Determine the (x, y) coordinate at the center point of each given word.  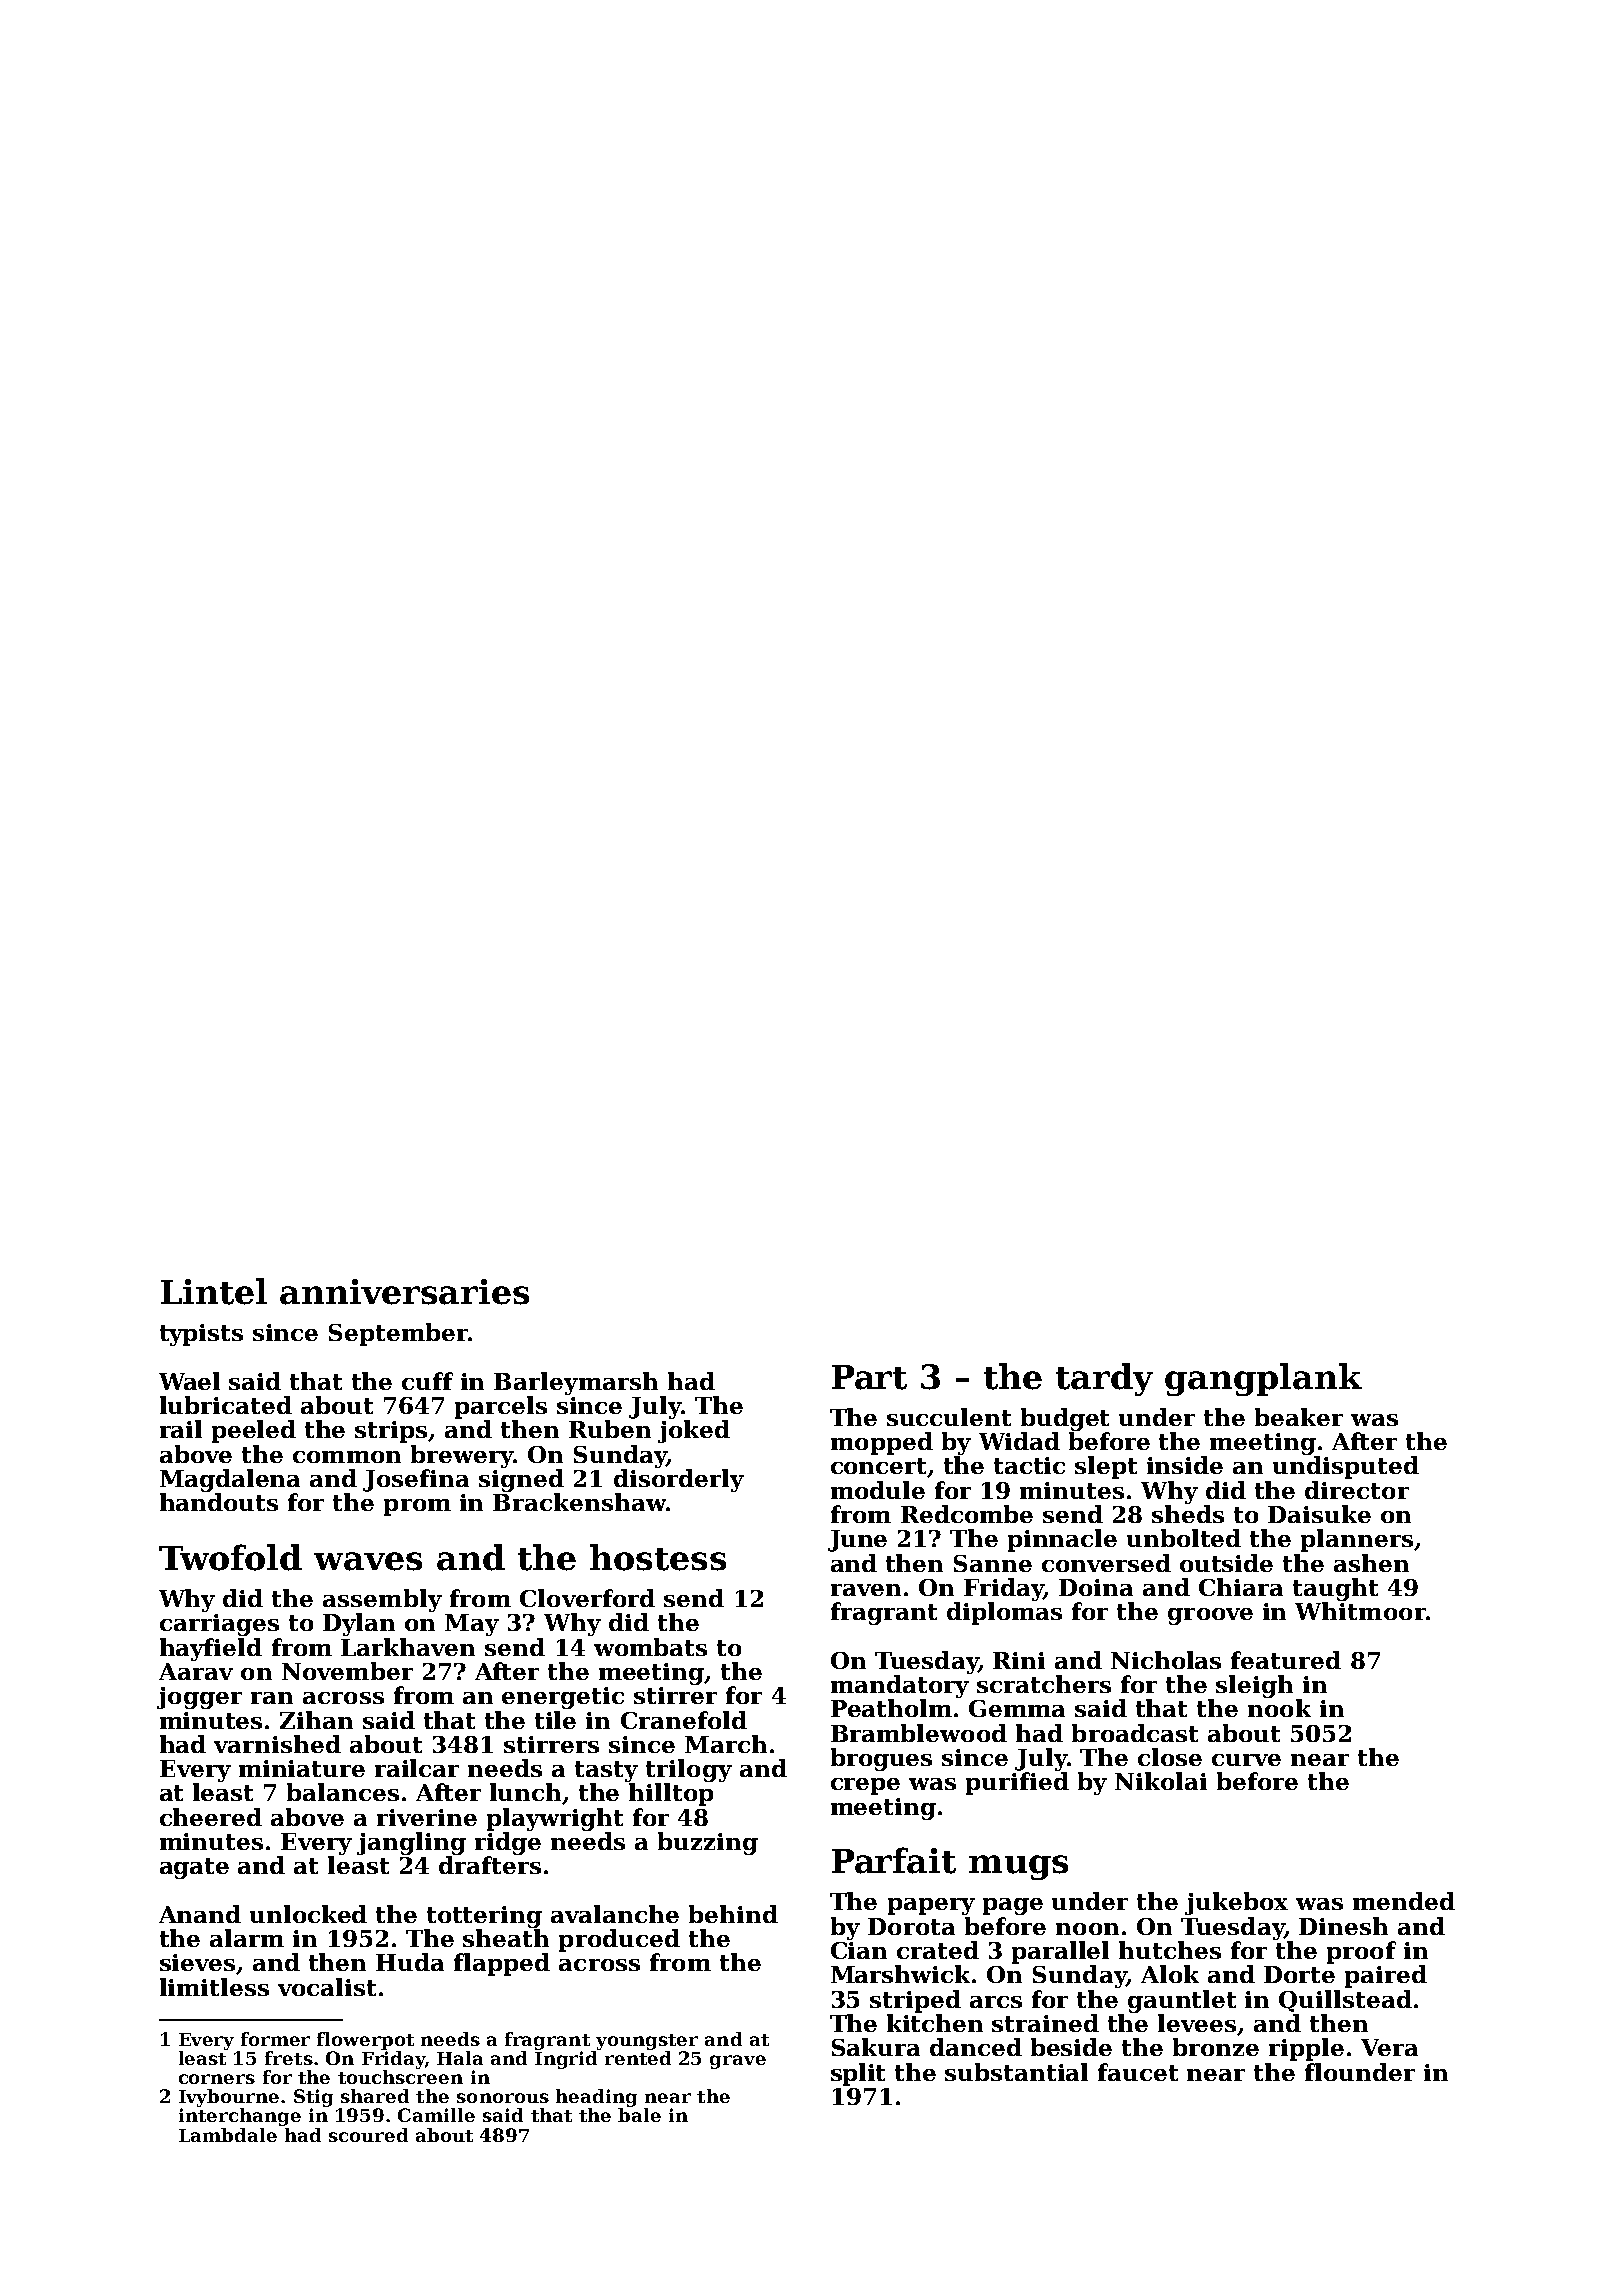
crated (938, 1950)
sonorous (503, 2098)
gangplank (1263, 1379)
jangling (411, 1843)
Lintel (214, 1291)
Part (869, 1377)
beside (1071, 2047)
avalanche (615, 1914)
